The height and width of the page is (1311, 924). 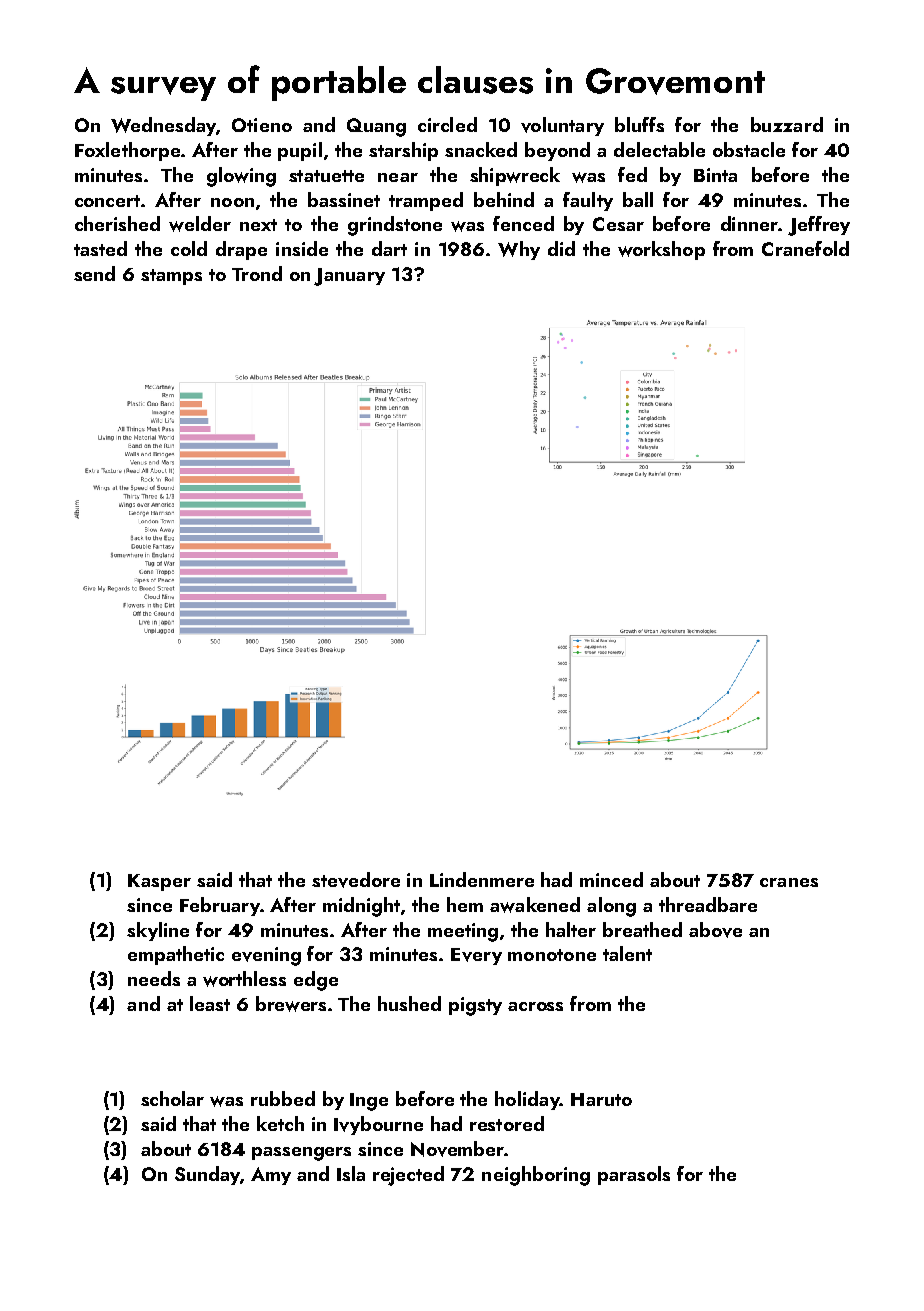 I want to click on Otieno, so click(x=262, y=125).
